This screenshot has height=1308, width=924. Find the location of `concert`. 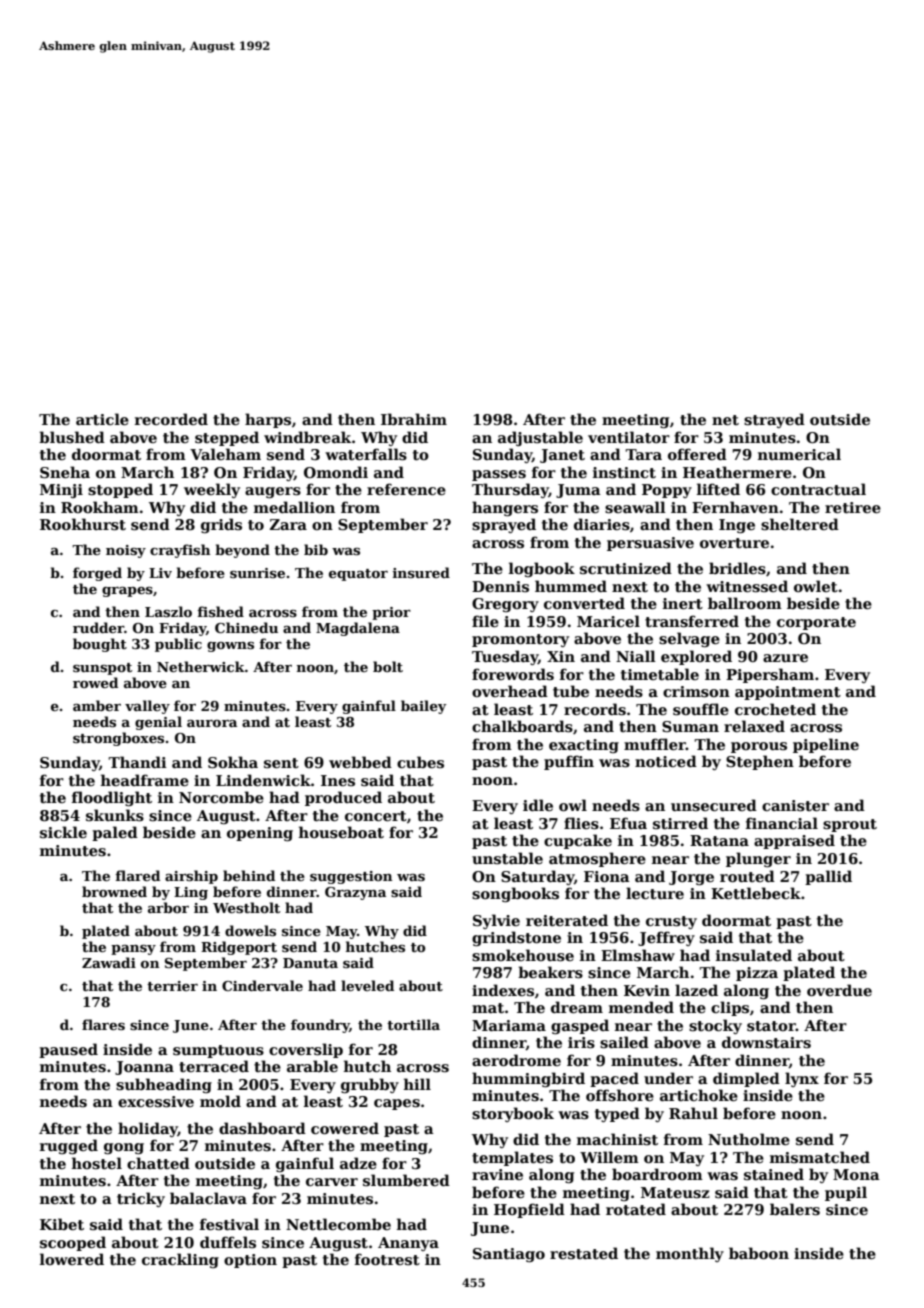

concert is located at coordinates (376, 816).
